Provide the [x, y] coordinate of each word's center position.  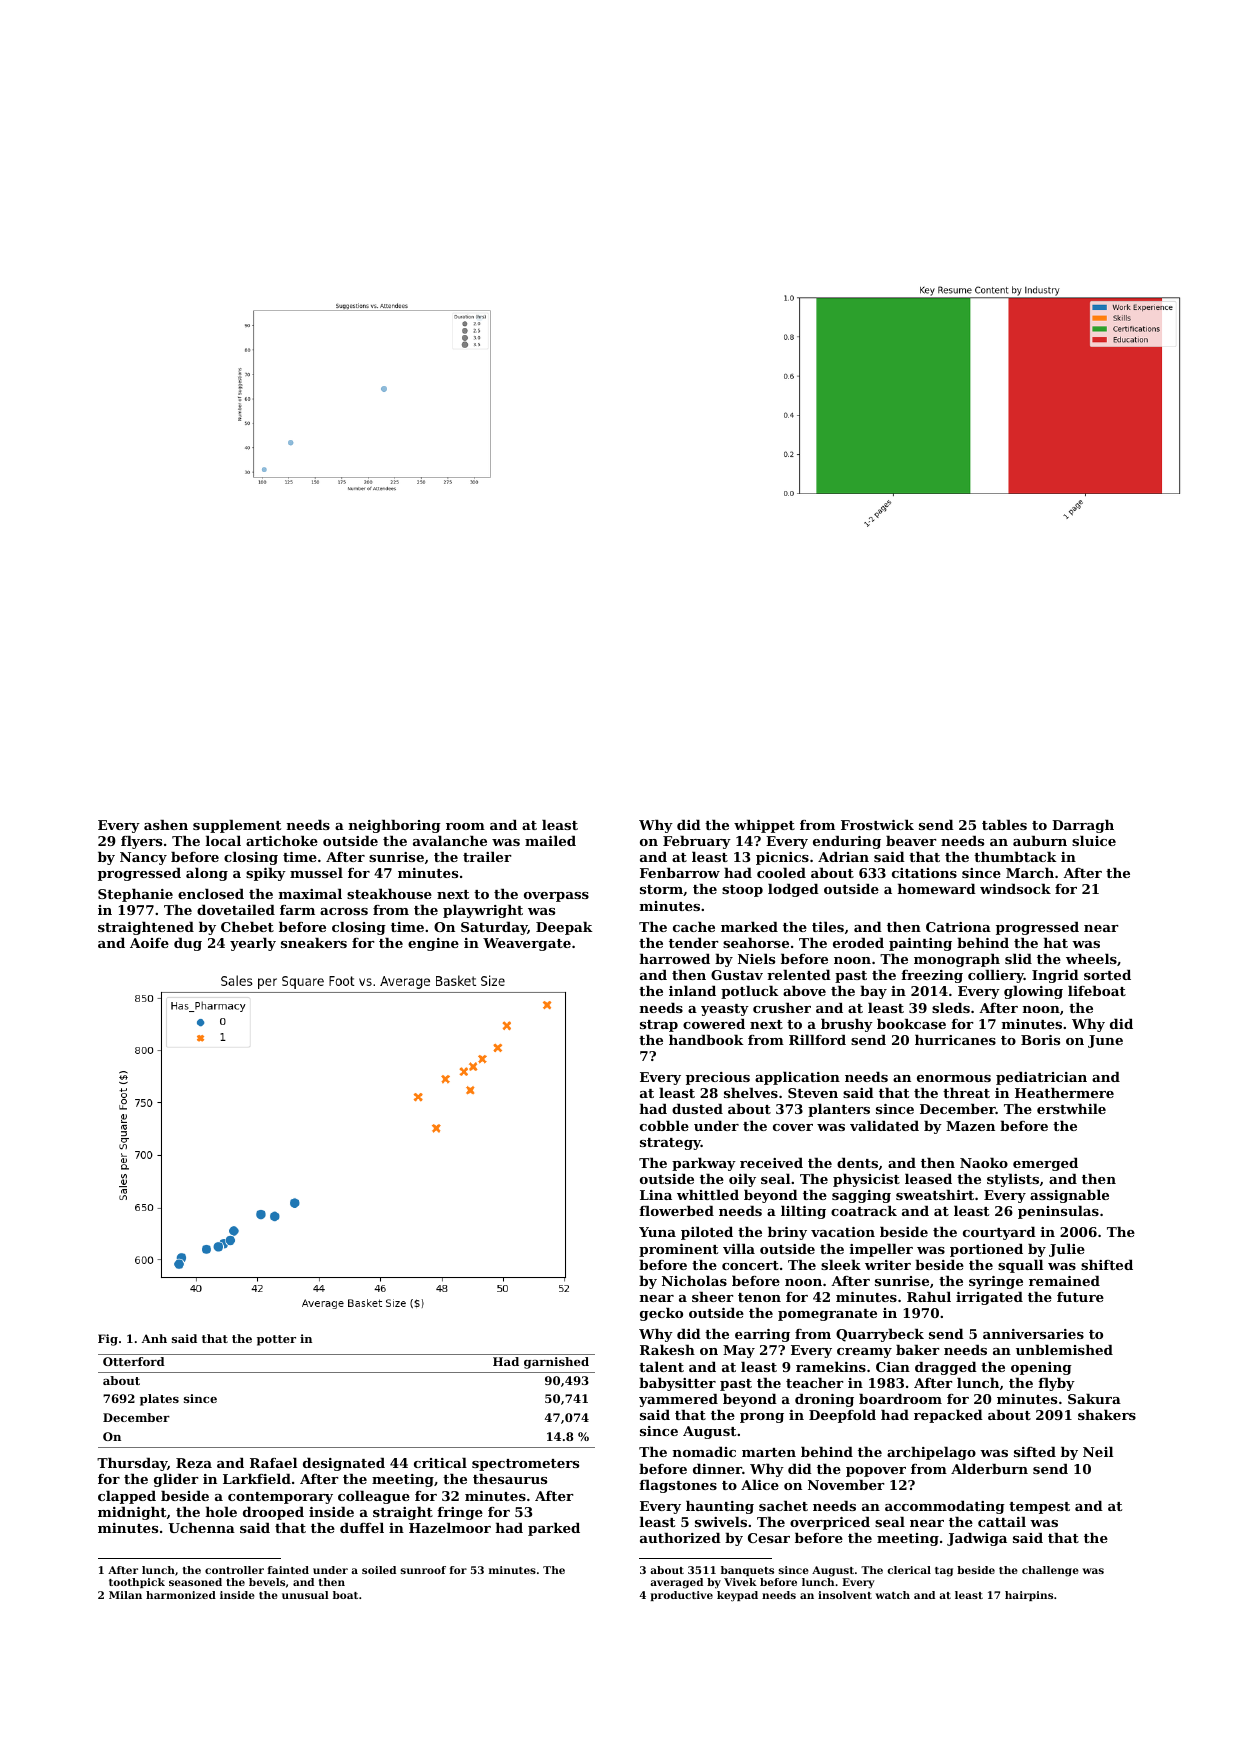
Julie [1067, 1250]
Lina [656, 1195]
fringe [460, 1513]
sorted [1107, 975]
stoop [742, 891]
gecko [661, 1314]
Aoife [149, 943]
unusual [305, 1595]
